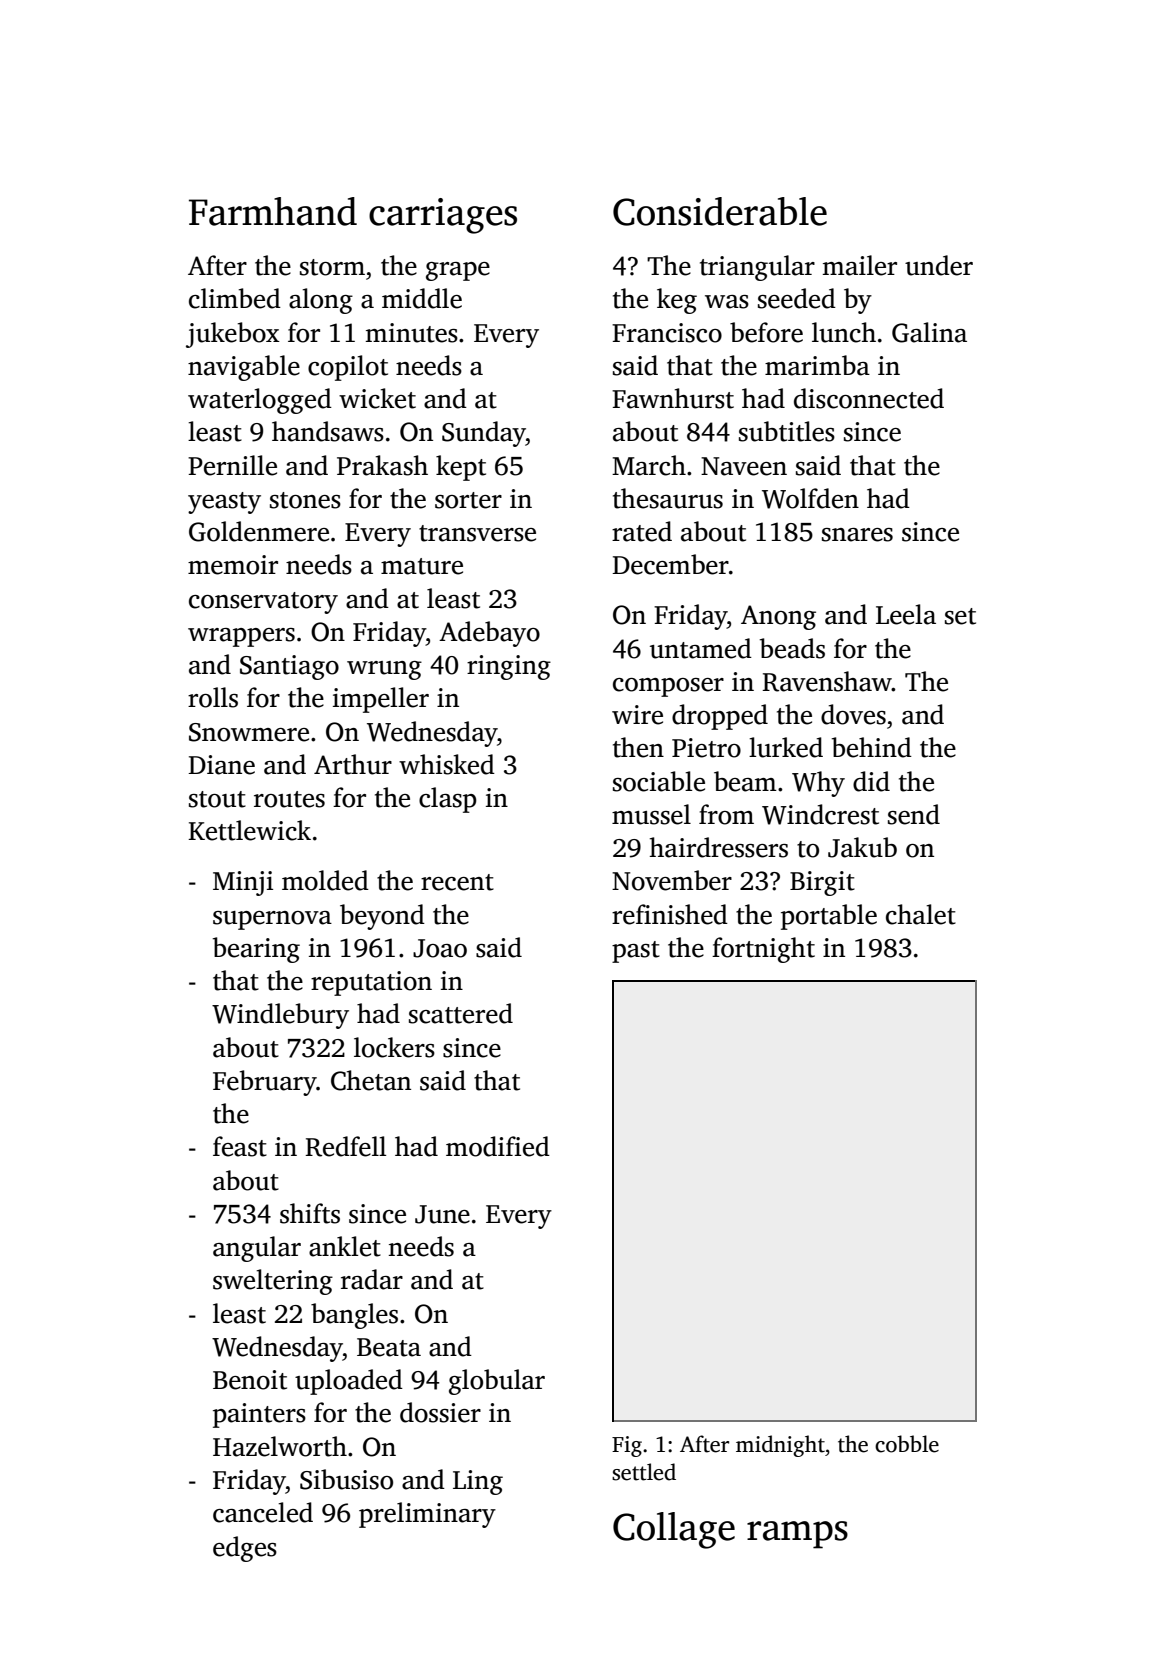 The image size is (1165, 1654). I want to click on supernova, so click(272, 920).
